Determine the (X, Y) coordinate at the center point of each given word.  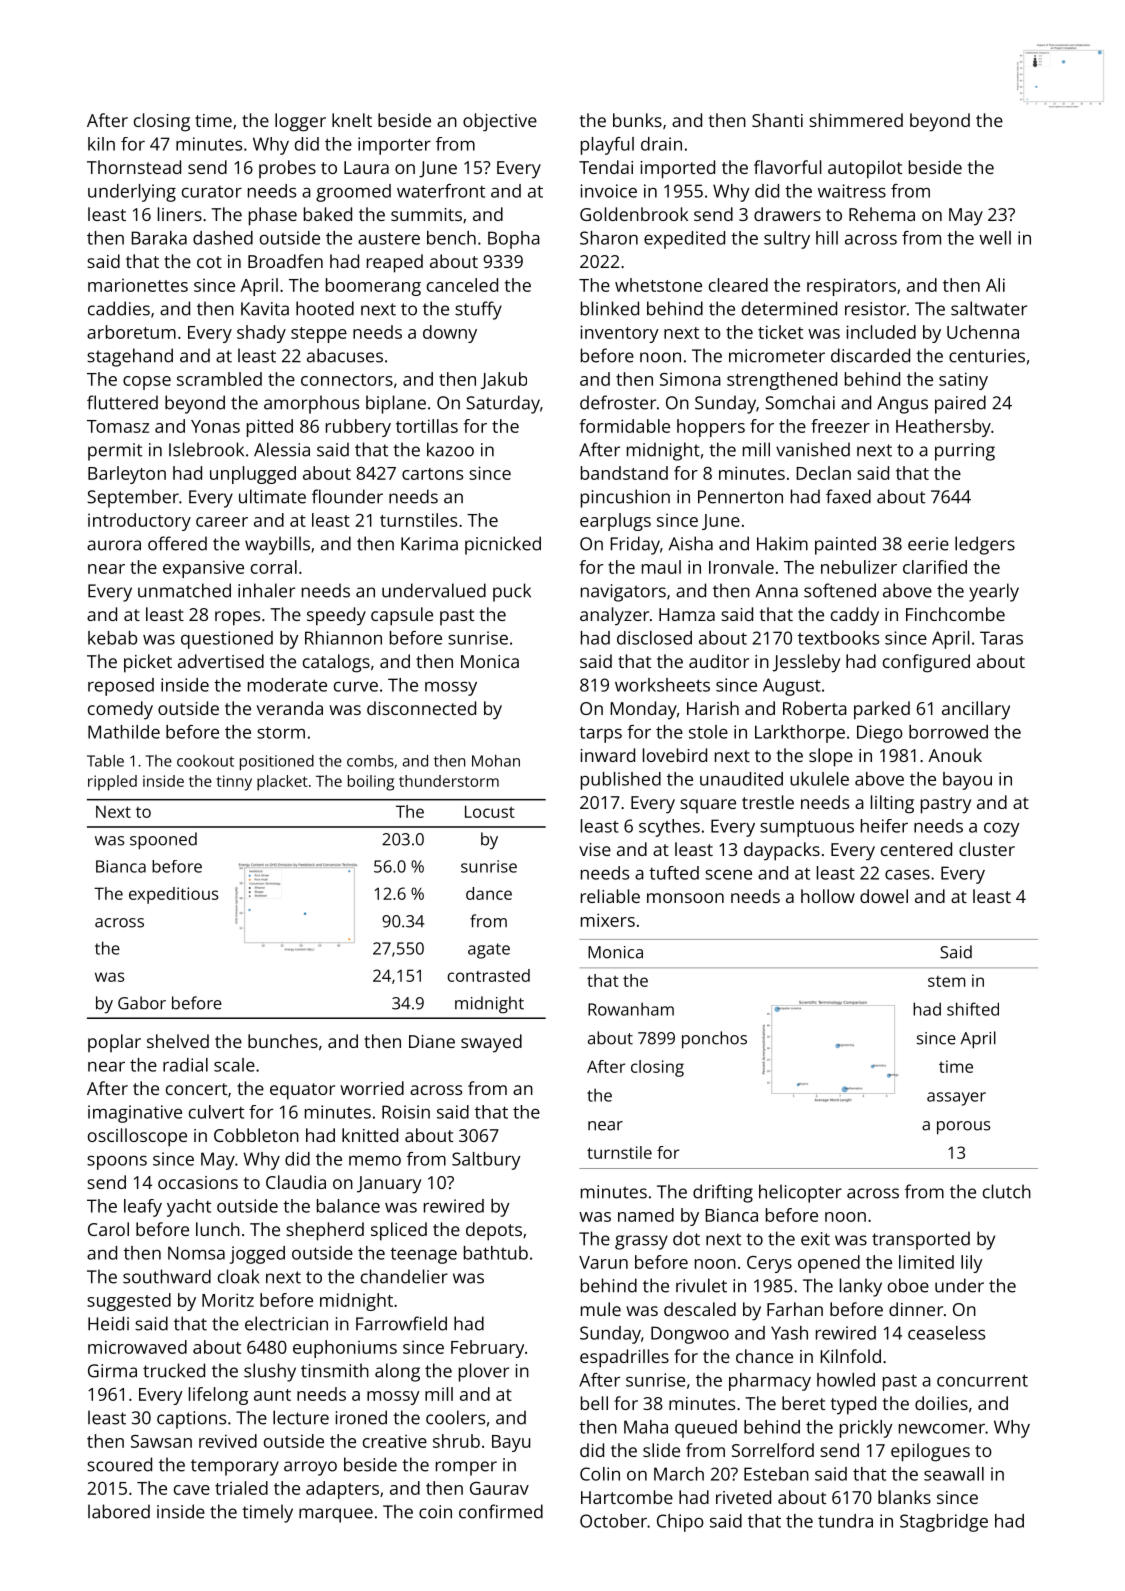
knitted (370, 1135)
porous (963, 1128)
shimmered (856, 120)
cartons (432, 474)
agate (489, 951)
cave (192, 1490)
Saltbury (486, 1161)
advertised (221, 661)
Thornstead (134, 167)
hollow (828, 896)
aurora (114, 545)
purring (965, 452)
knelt (352, 120)
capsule (402, 616)
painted (845, 545)
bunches (283, 1041)
